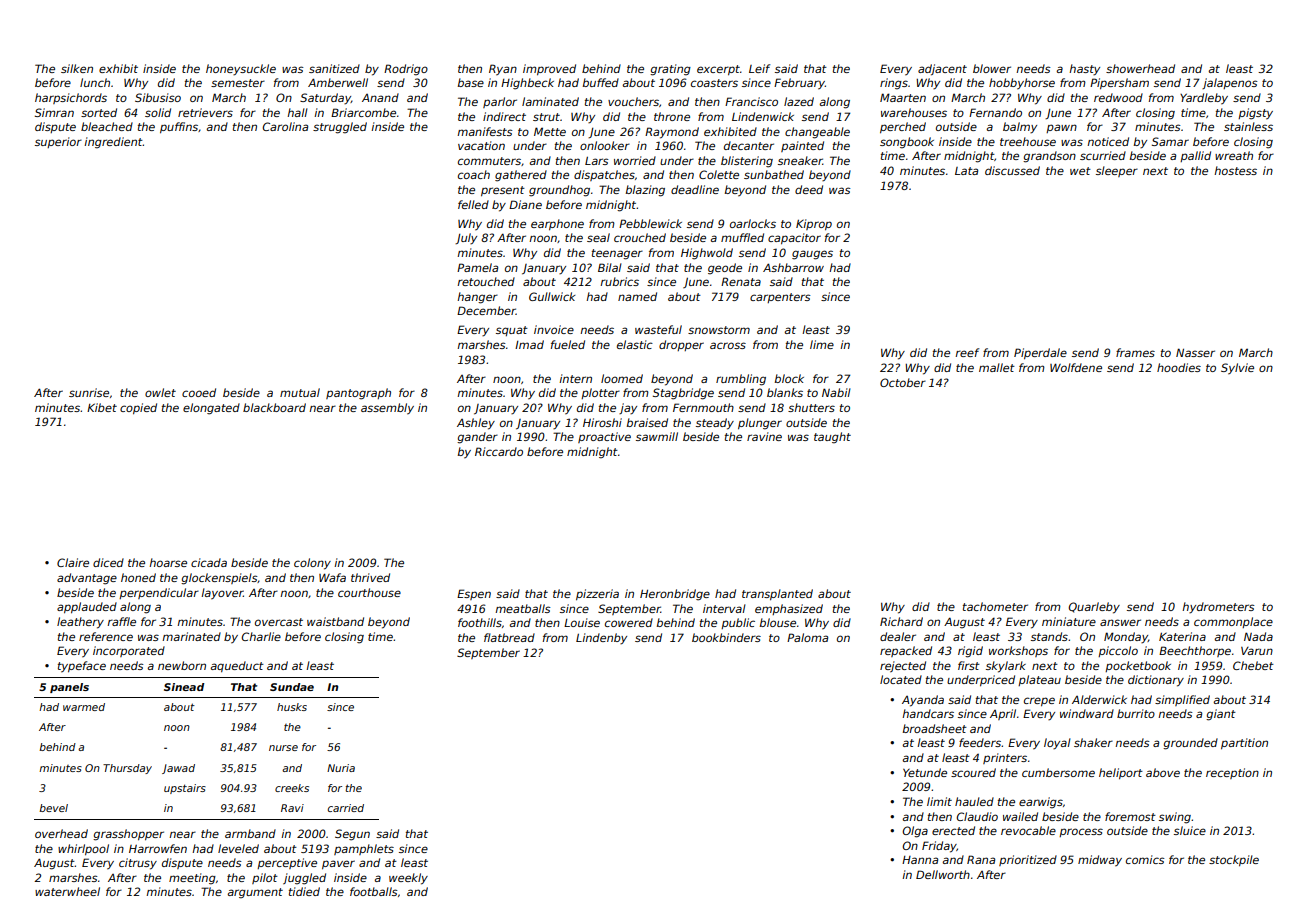 The width and height of the page is (1308, 924). What do you see at coordinates (73, 562) in the page?
I see `Claire` at bounding box center [73, 562].
